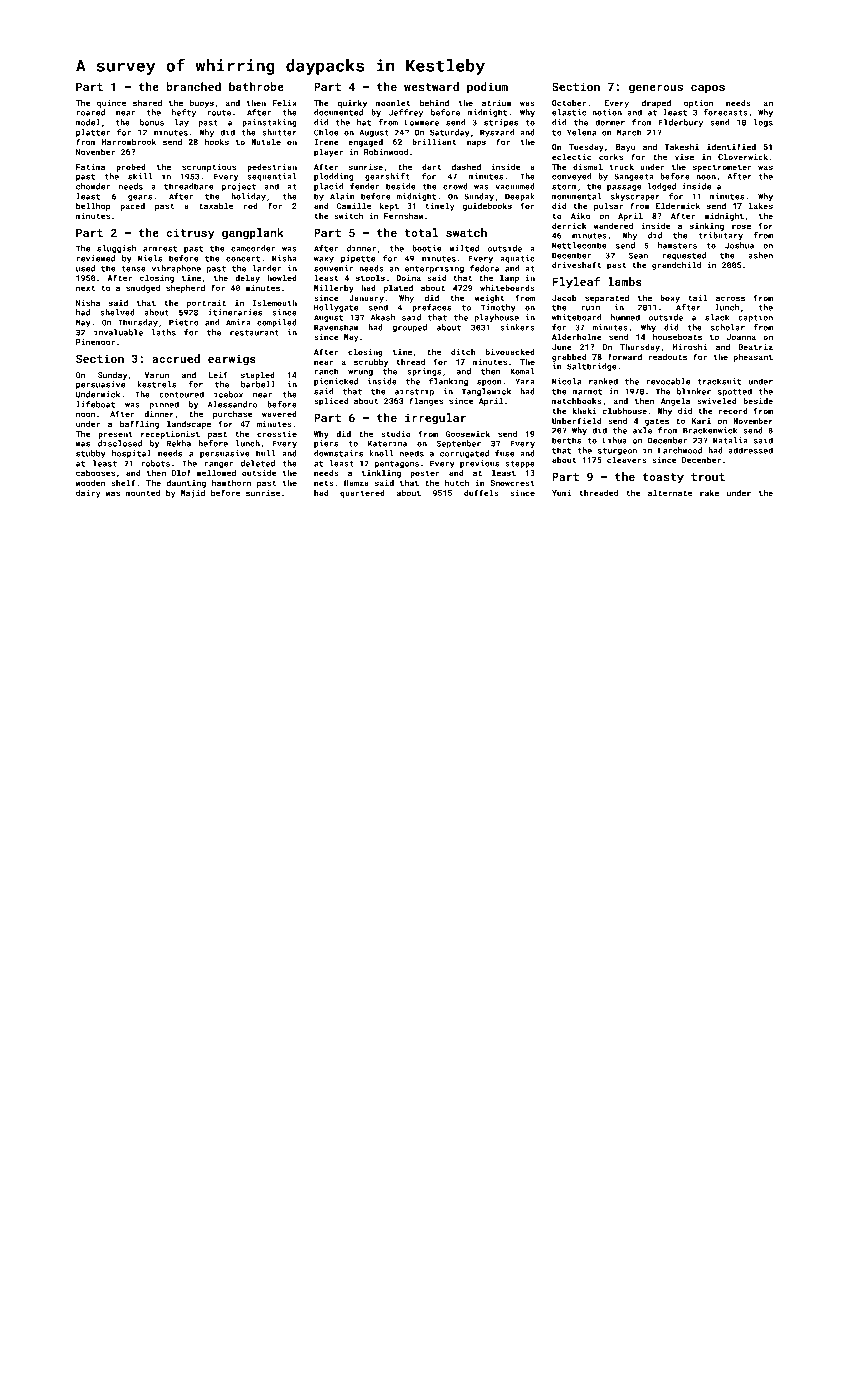  I want to click on westward, so click(431, 86).
